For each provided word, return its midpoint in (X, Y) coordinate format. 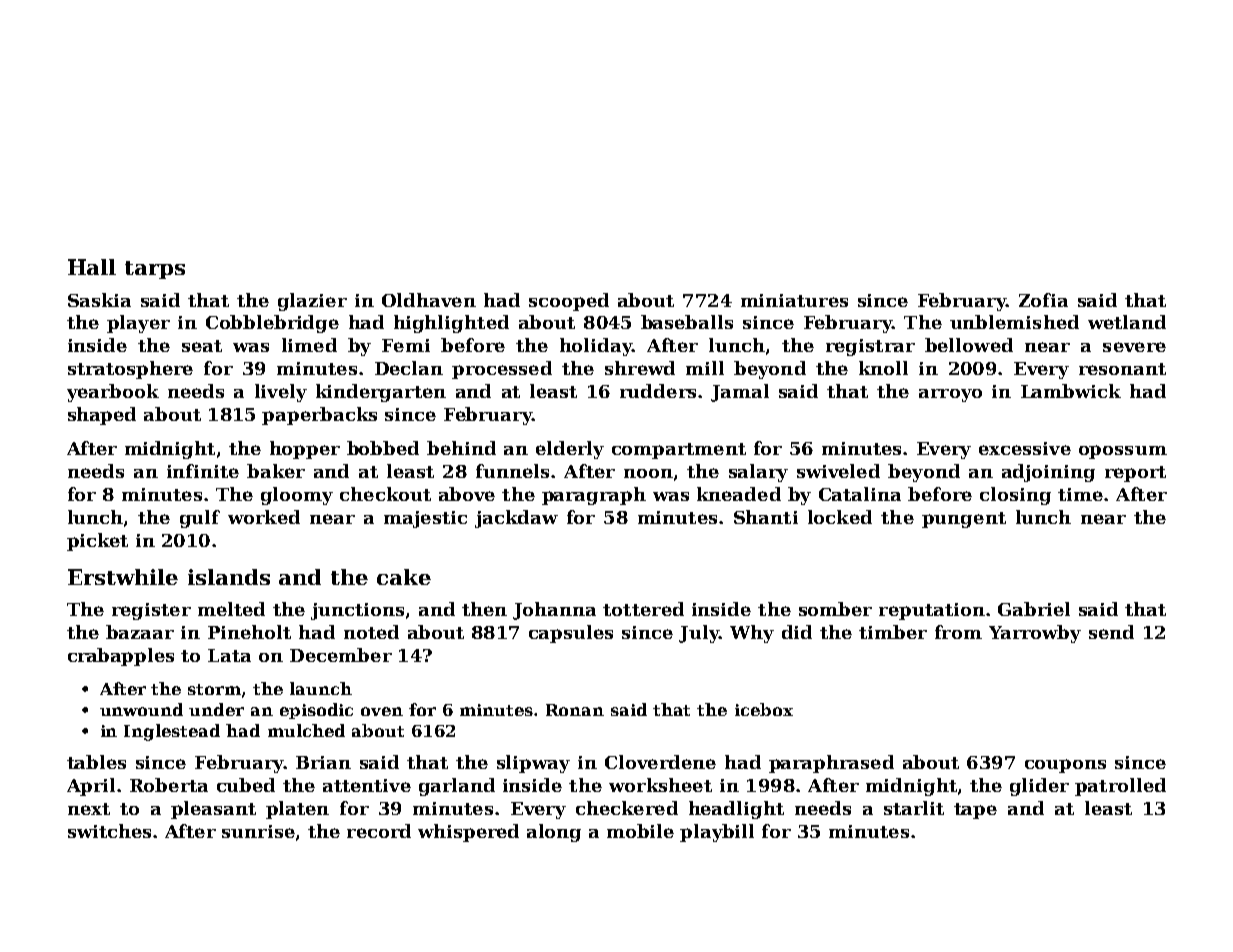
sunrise (258, 831)
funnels (512, 471)
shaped (102, 416)
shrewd (640, 368)
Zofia (1043, 300)
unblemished (1014, 322)
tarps (155, 270)
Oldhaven (429, 300)
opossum (1123, 452)
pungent (964, 520)
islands (229, 577)
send (1111, 632)
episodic (316, 711)
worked (264, 517)
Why (752, 634)
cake (404, 577)
